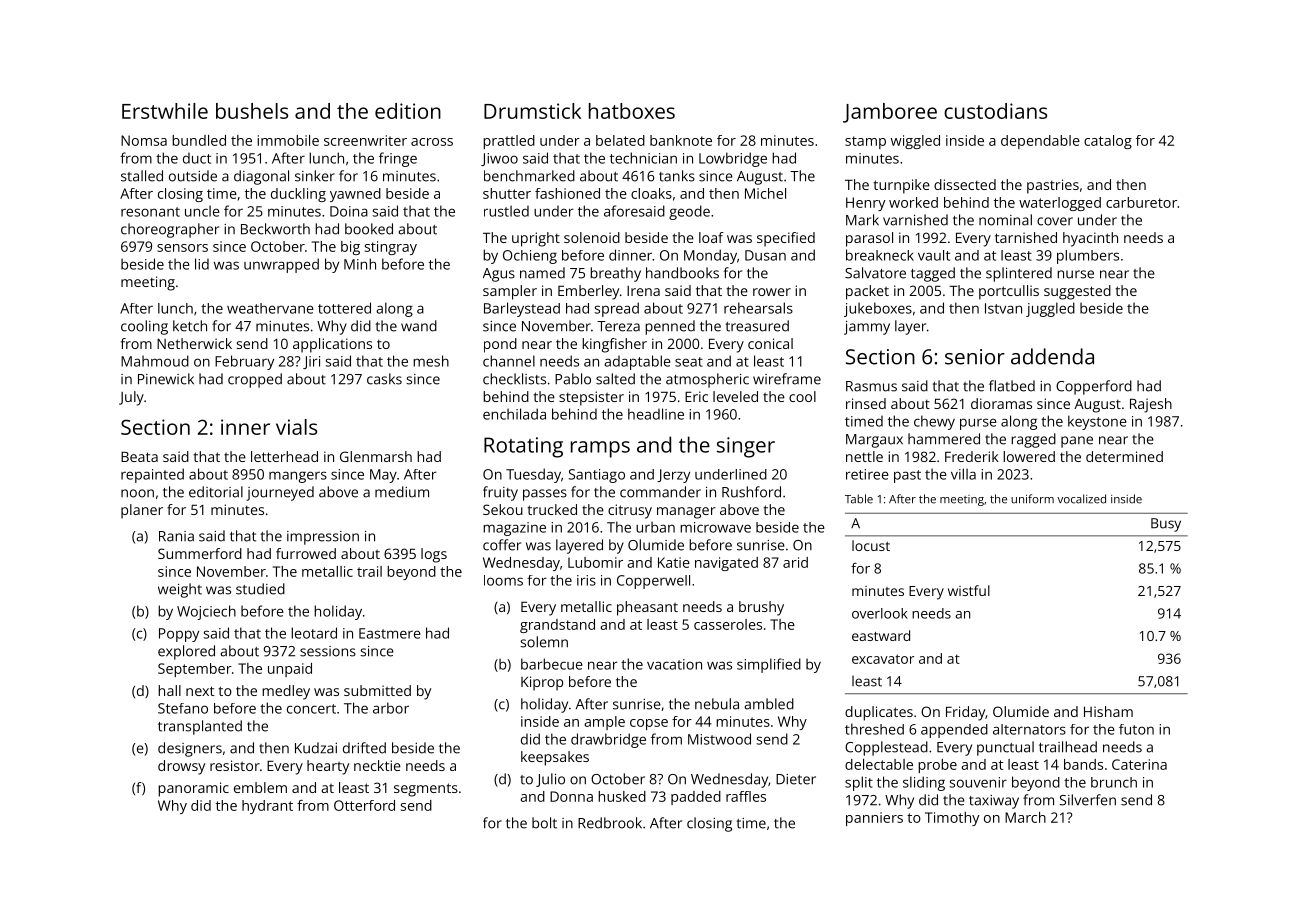 This screenshot has height=924, width=1308. I want to click on portcullis, so click(1009, 292).
